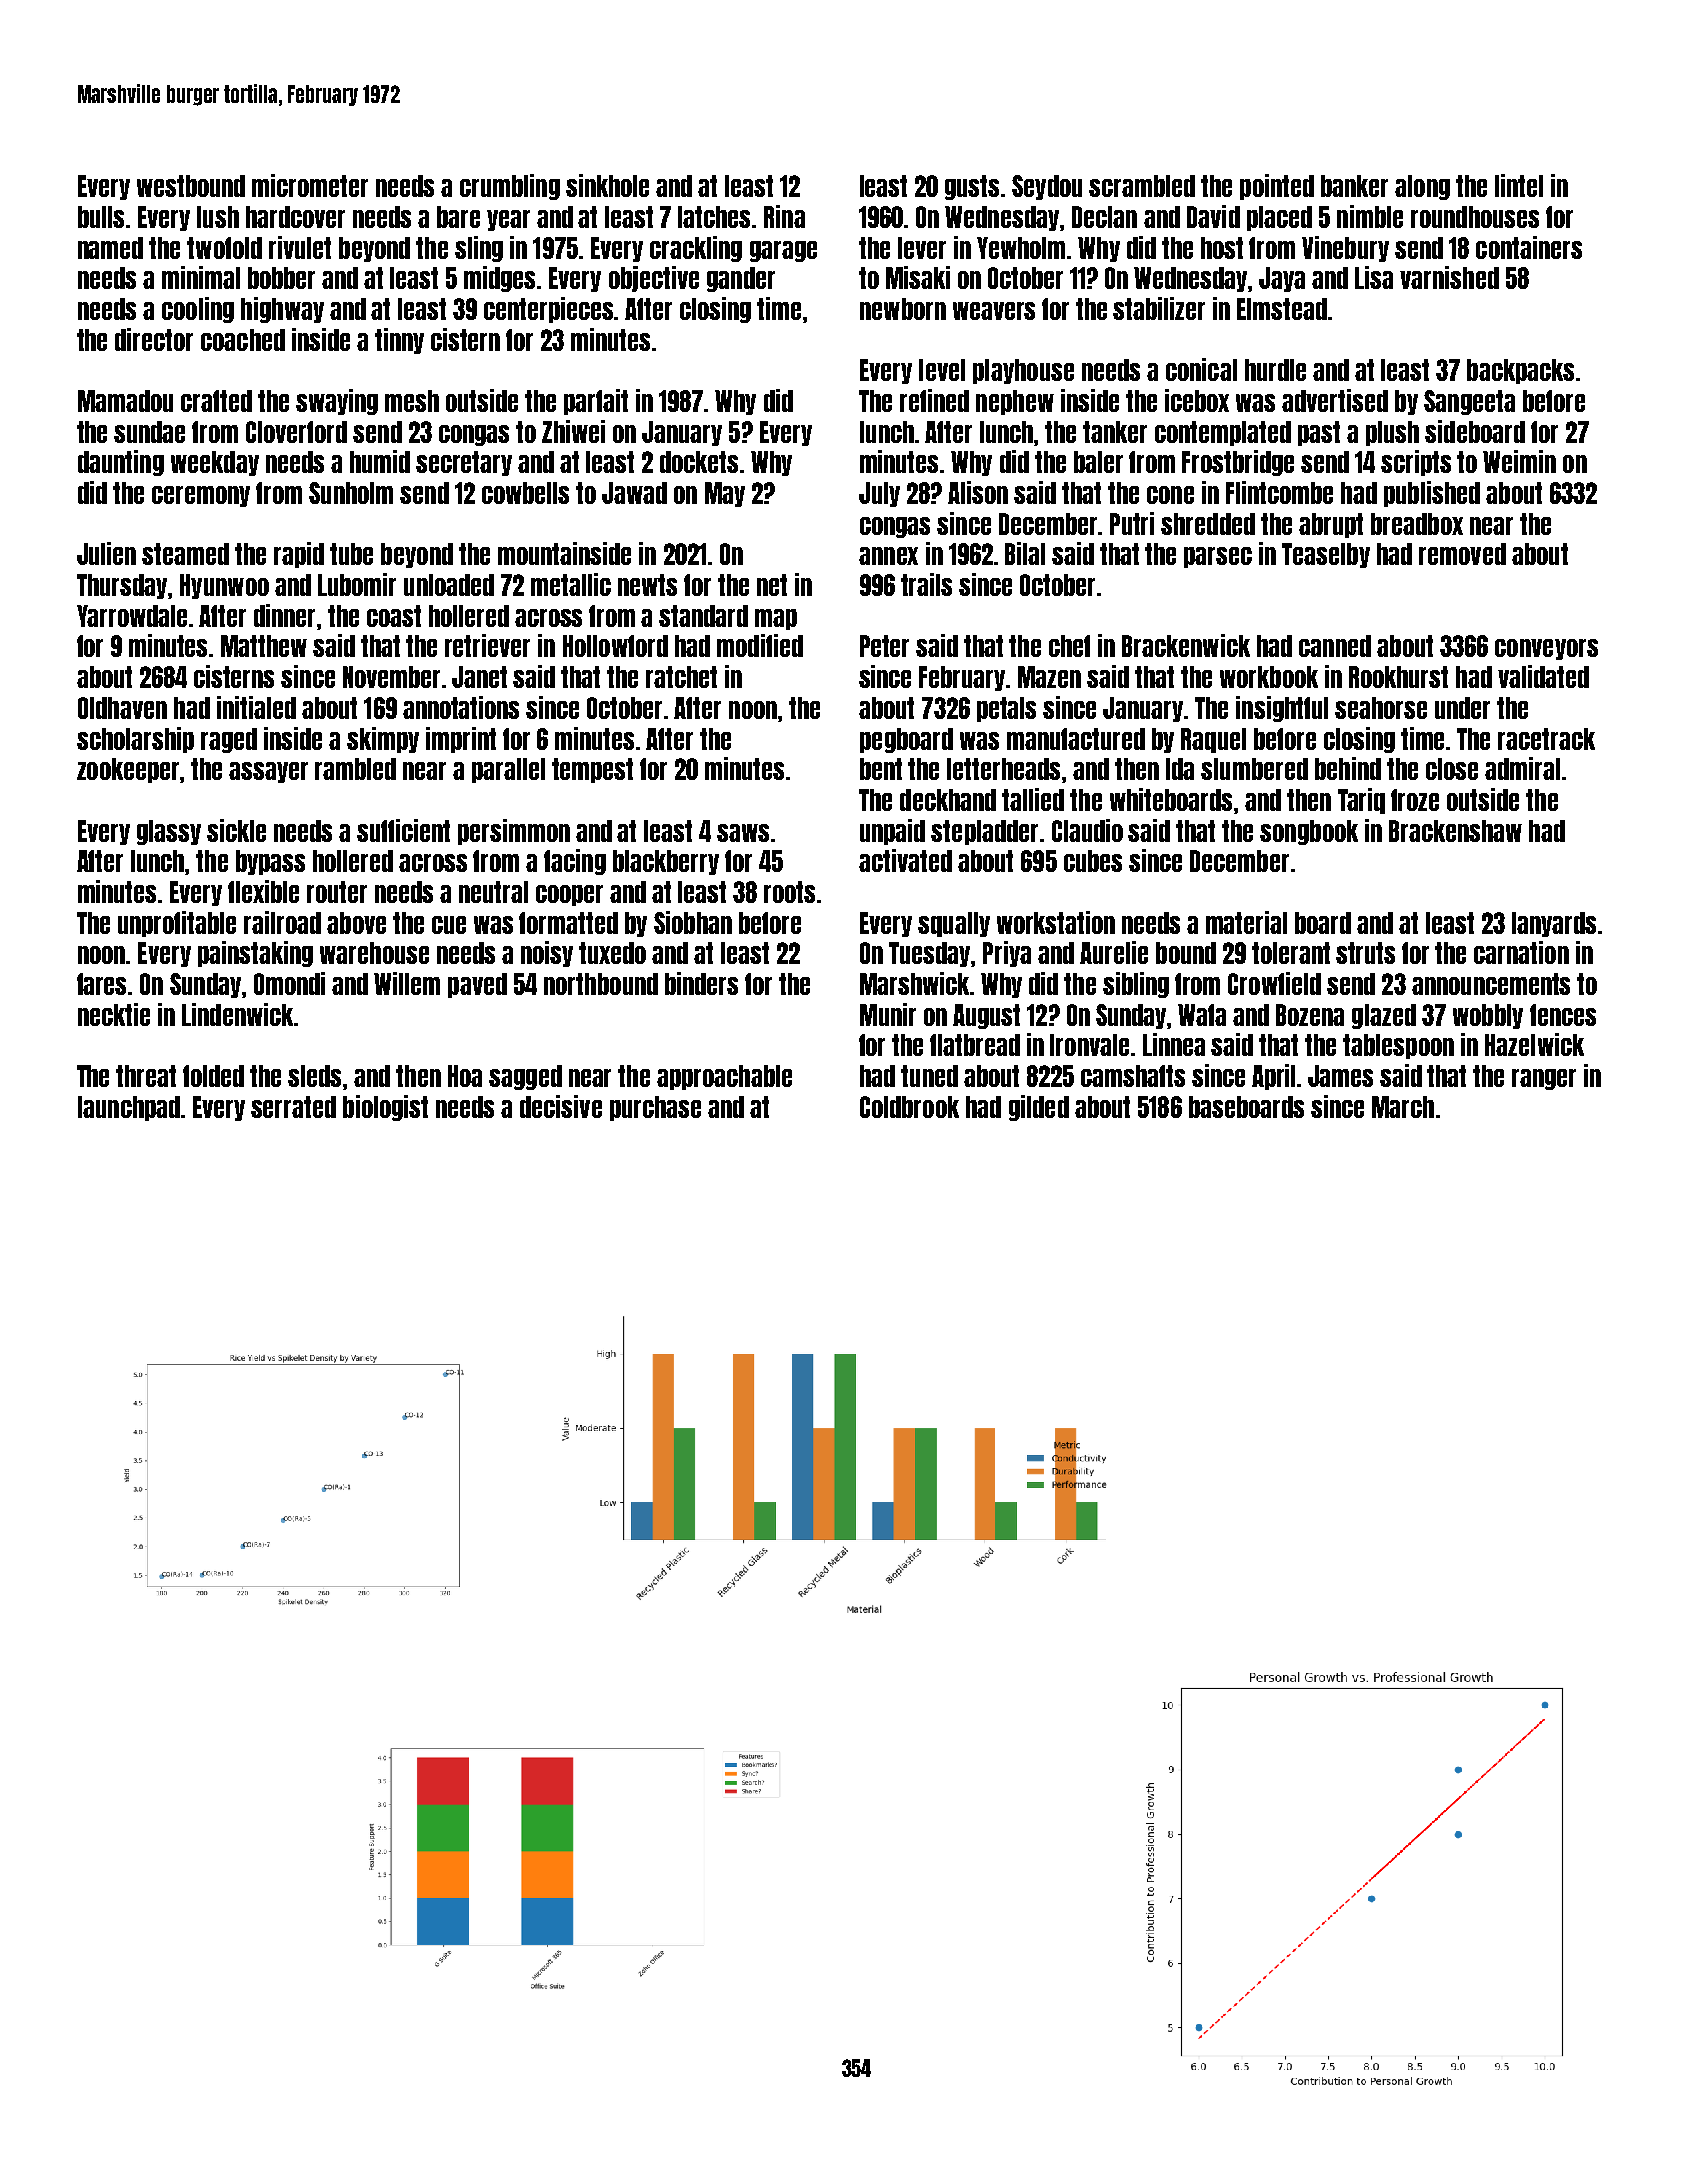  I want to click on manufactured, so click(1076, 739).
